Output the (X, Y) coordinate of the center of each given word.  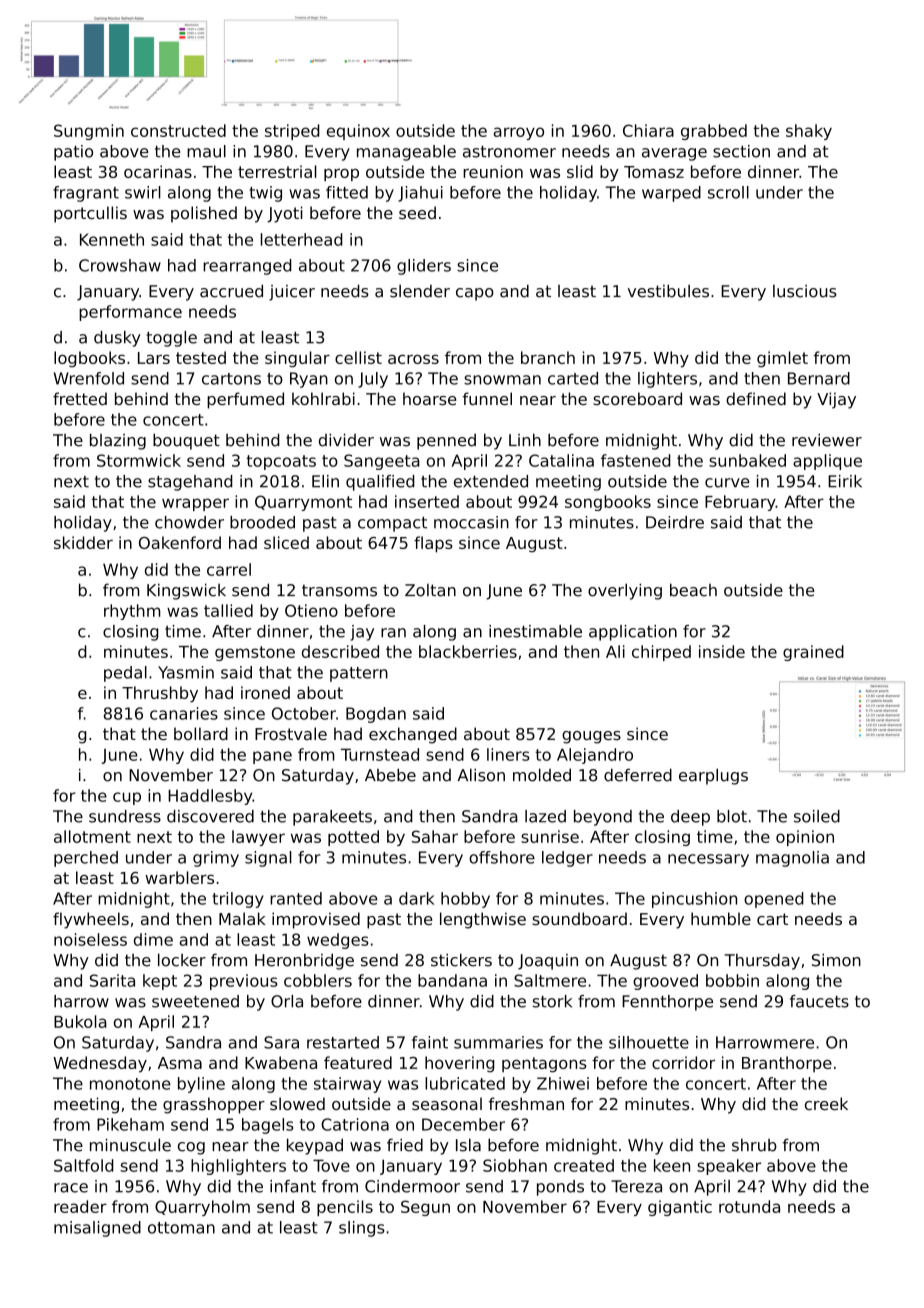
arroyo (519, 133)
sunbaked (747, 460)
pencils (345, 1208)
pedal (125, 674)
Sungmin (89, 132)
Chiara (648, 130)
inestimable (535, 631)
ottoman (181, 1228)
